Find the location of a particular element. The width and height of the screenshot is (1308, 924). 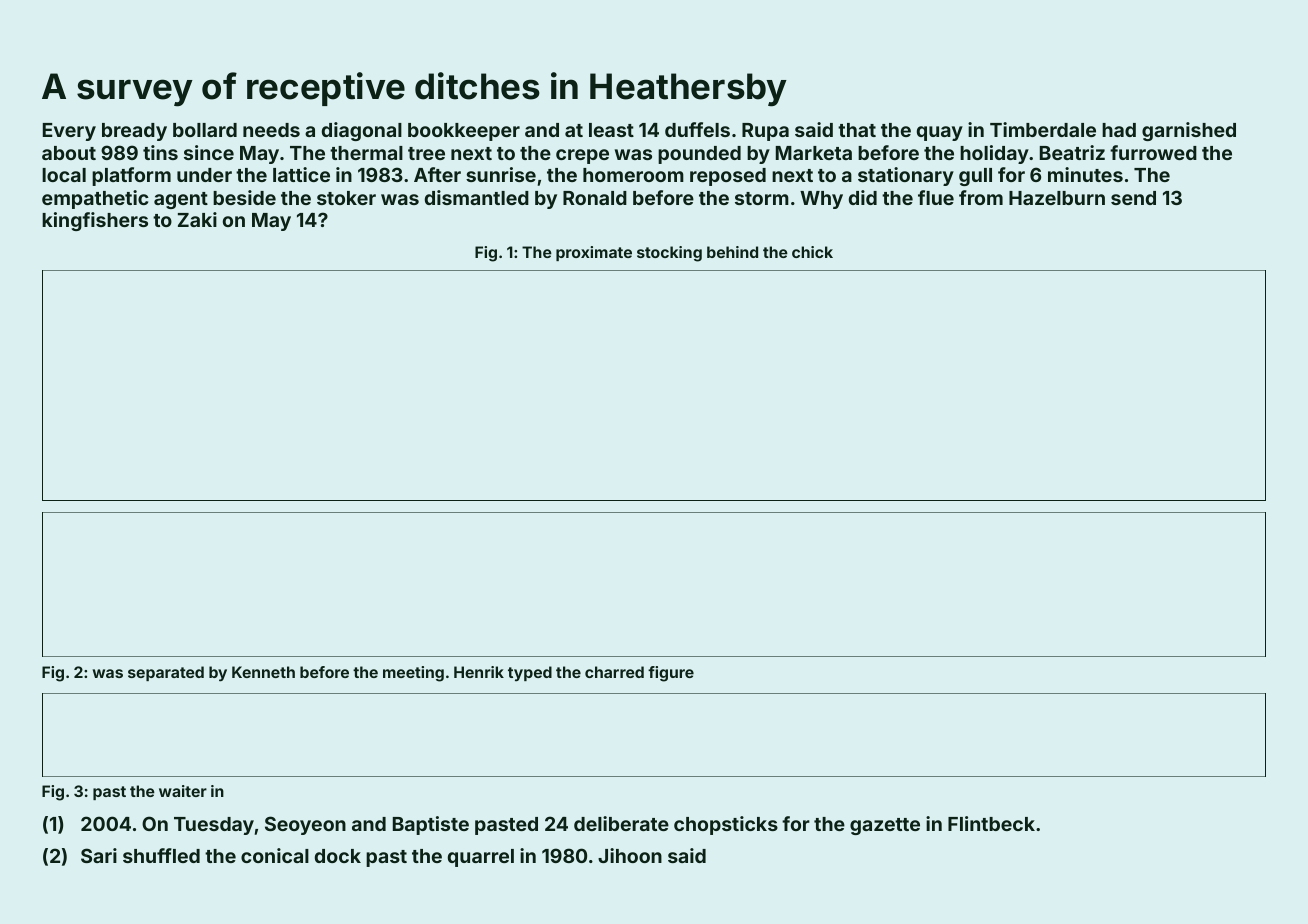

Flintbeck is located at coordinates (991, 823).
